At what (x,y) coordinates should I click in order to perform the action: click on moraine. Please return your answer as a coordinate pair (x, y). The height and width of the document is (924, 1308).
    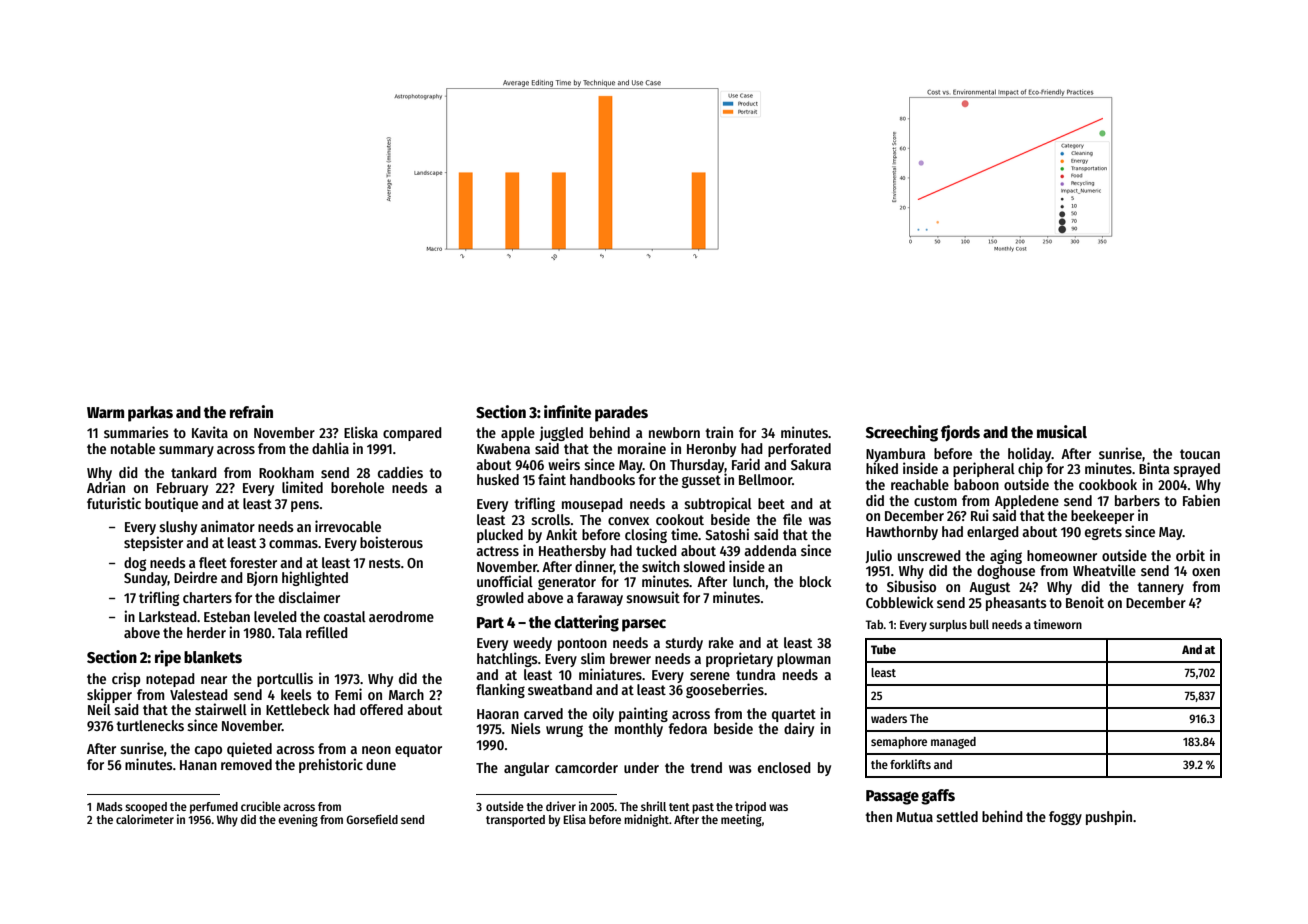
    Looking at the image, I should click on (642, 448).
